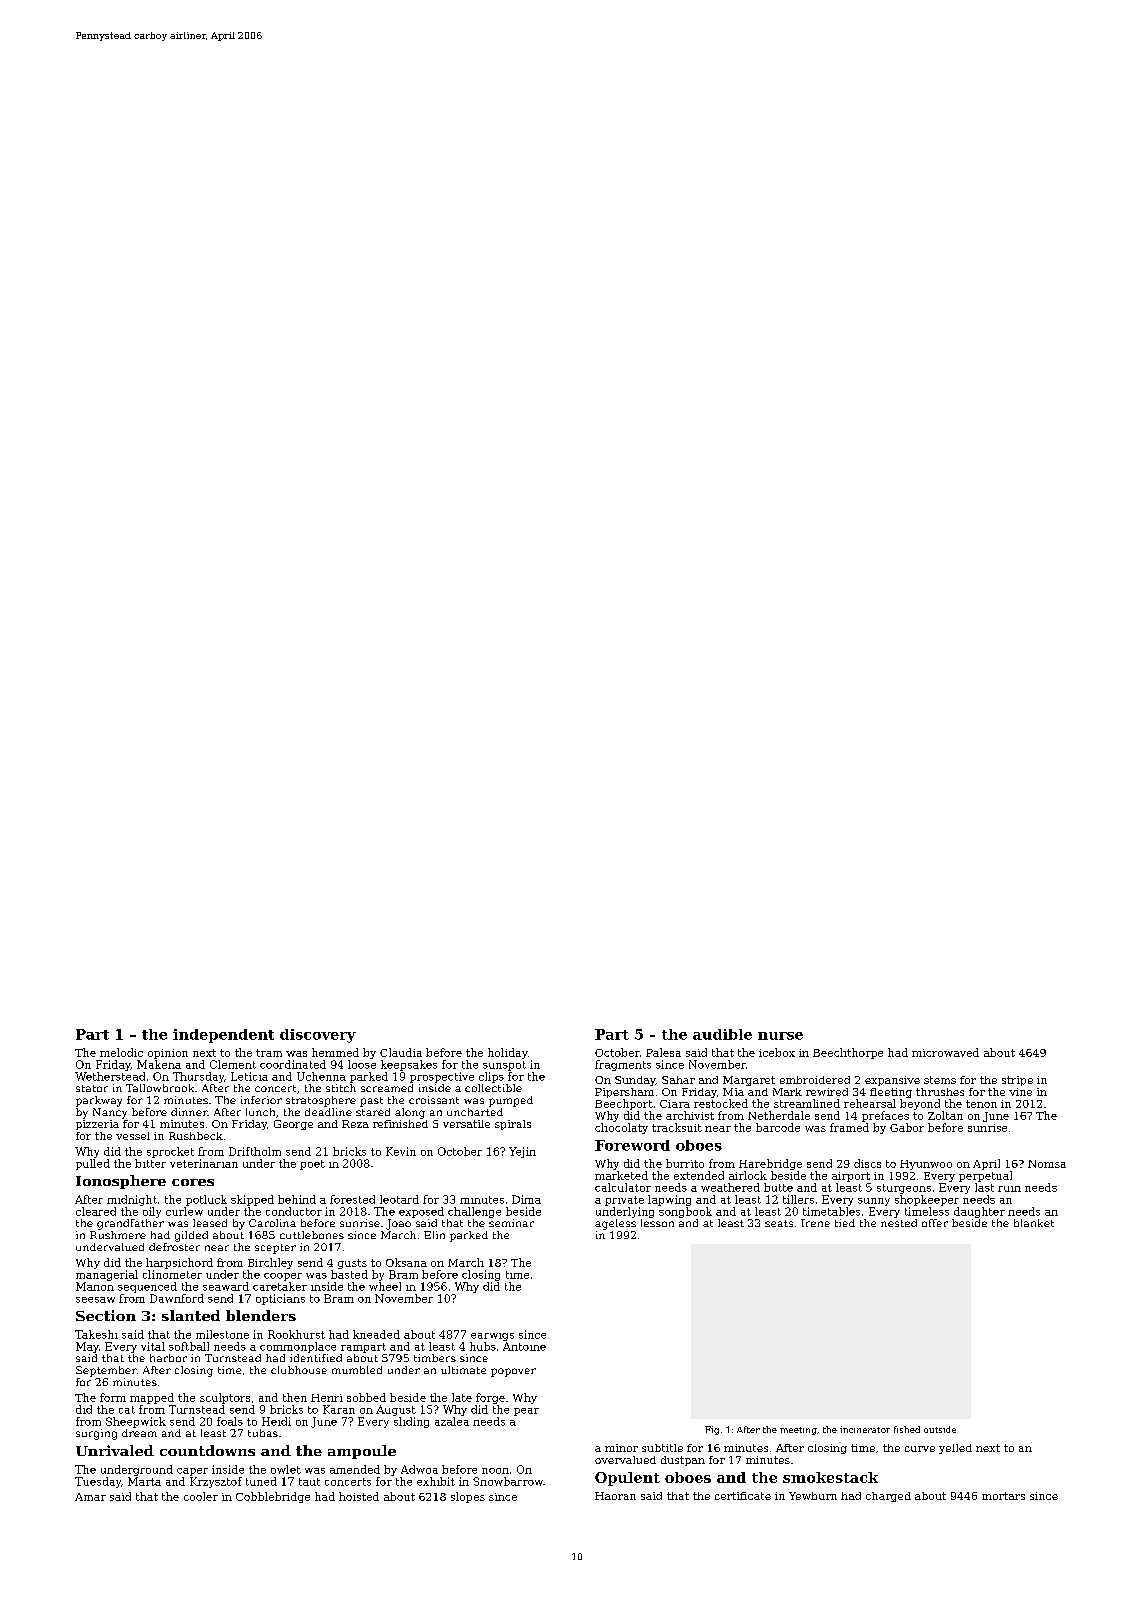  I want to click on fished, so click(907, 1429).
